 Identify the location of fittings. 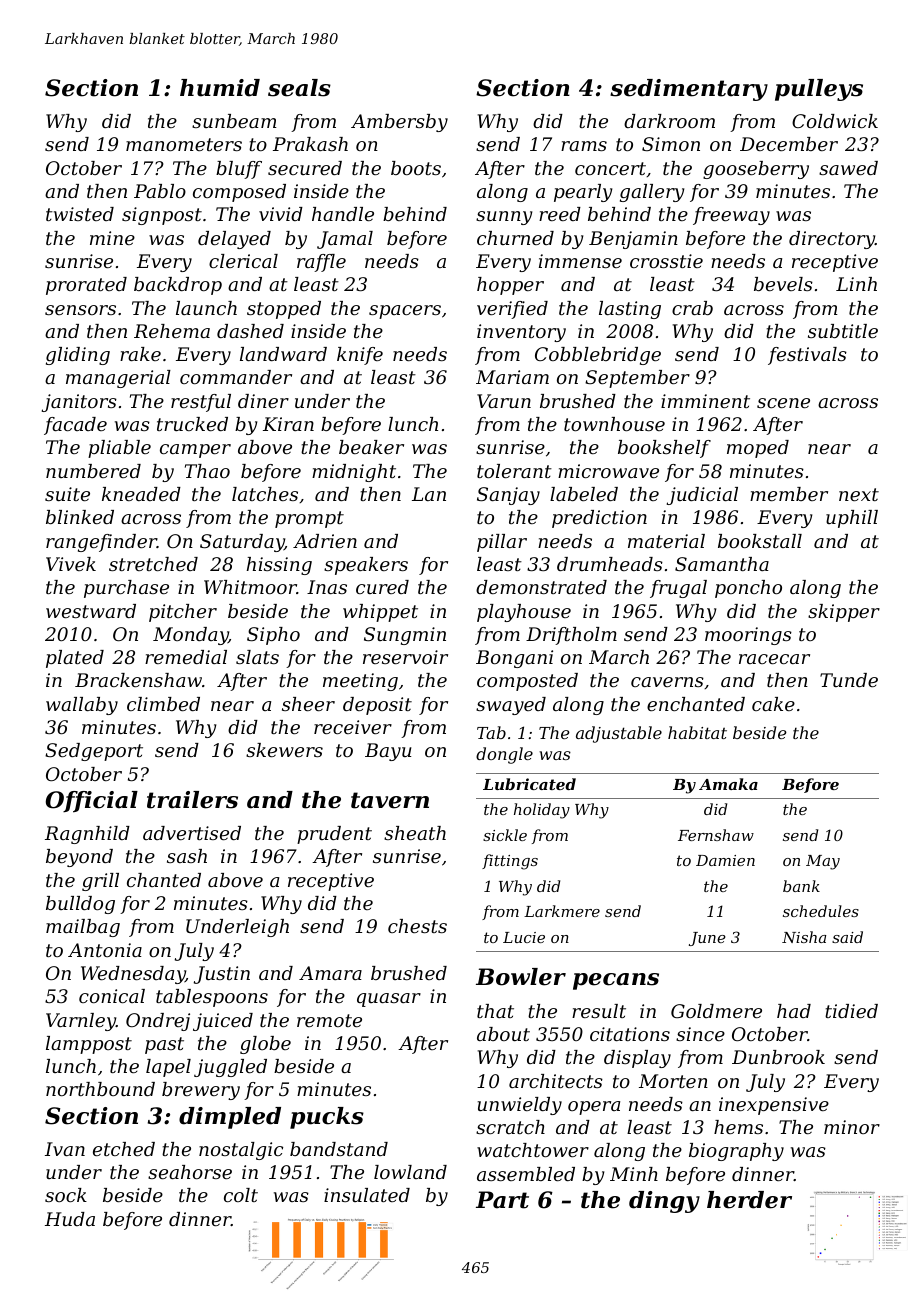
(510, 862).
